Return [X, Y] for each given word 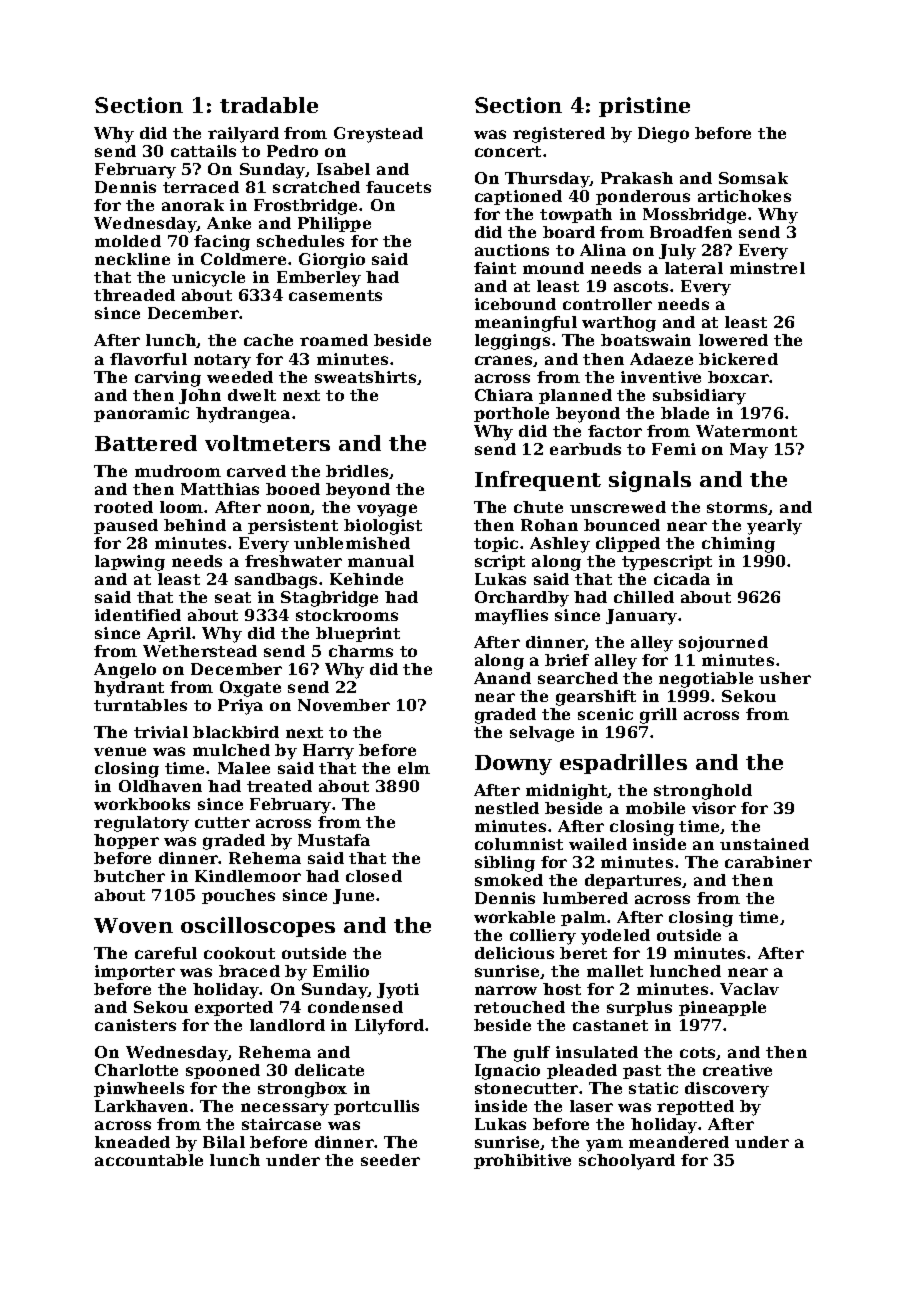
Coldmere [243, 259]
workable [514, 917]
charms [361, 651]
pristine [644, 107]
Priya [240, 707]
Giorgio [332, 261]
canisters [135, 1025]
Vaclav [749, 989]
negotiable [706, 680]
